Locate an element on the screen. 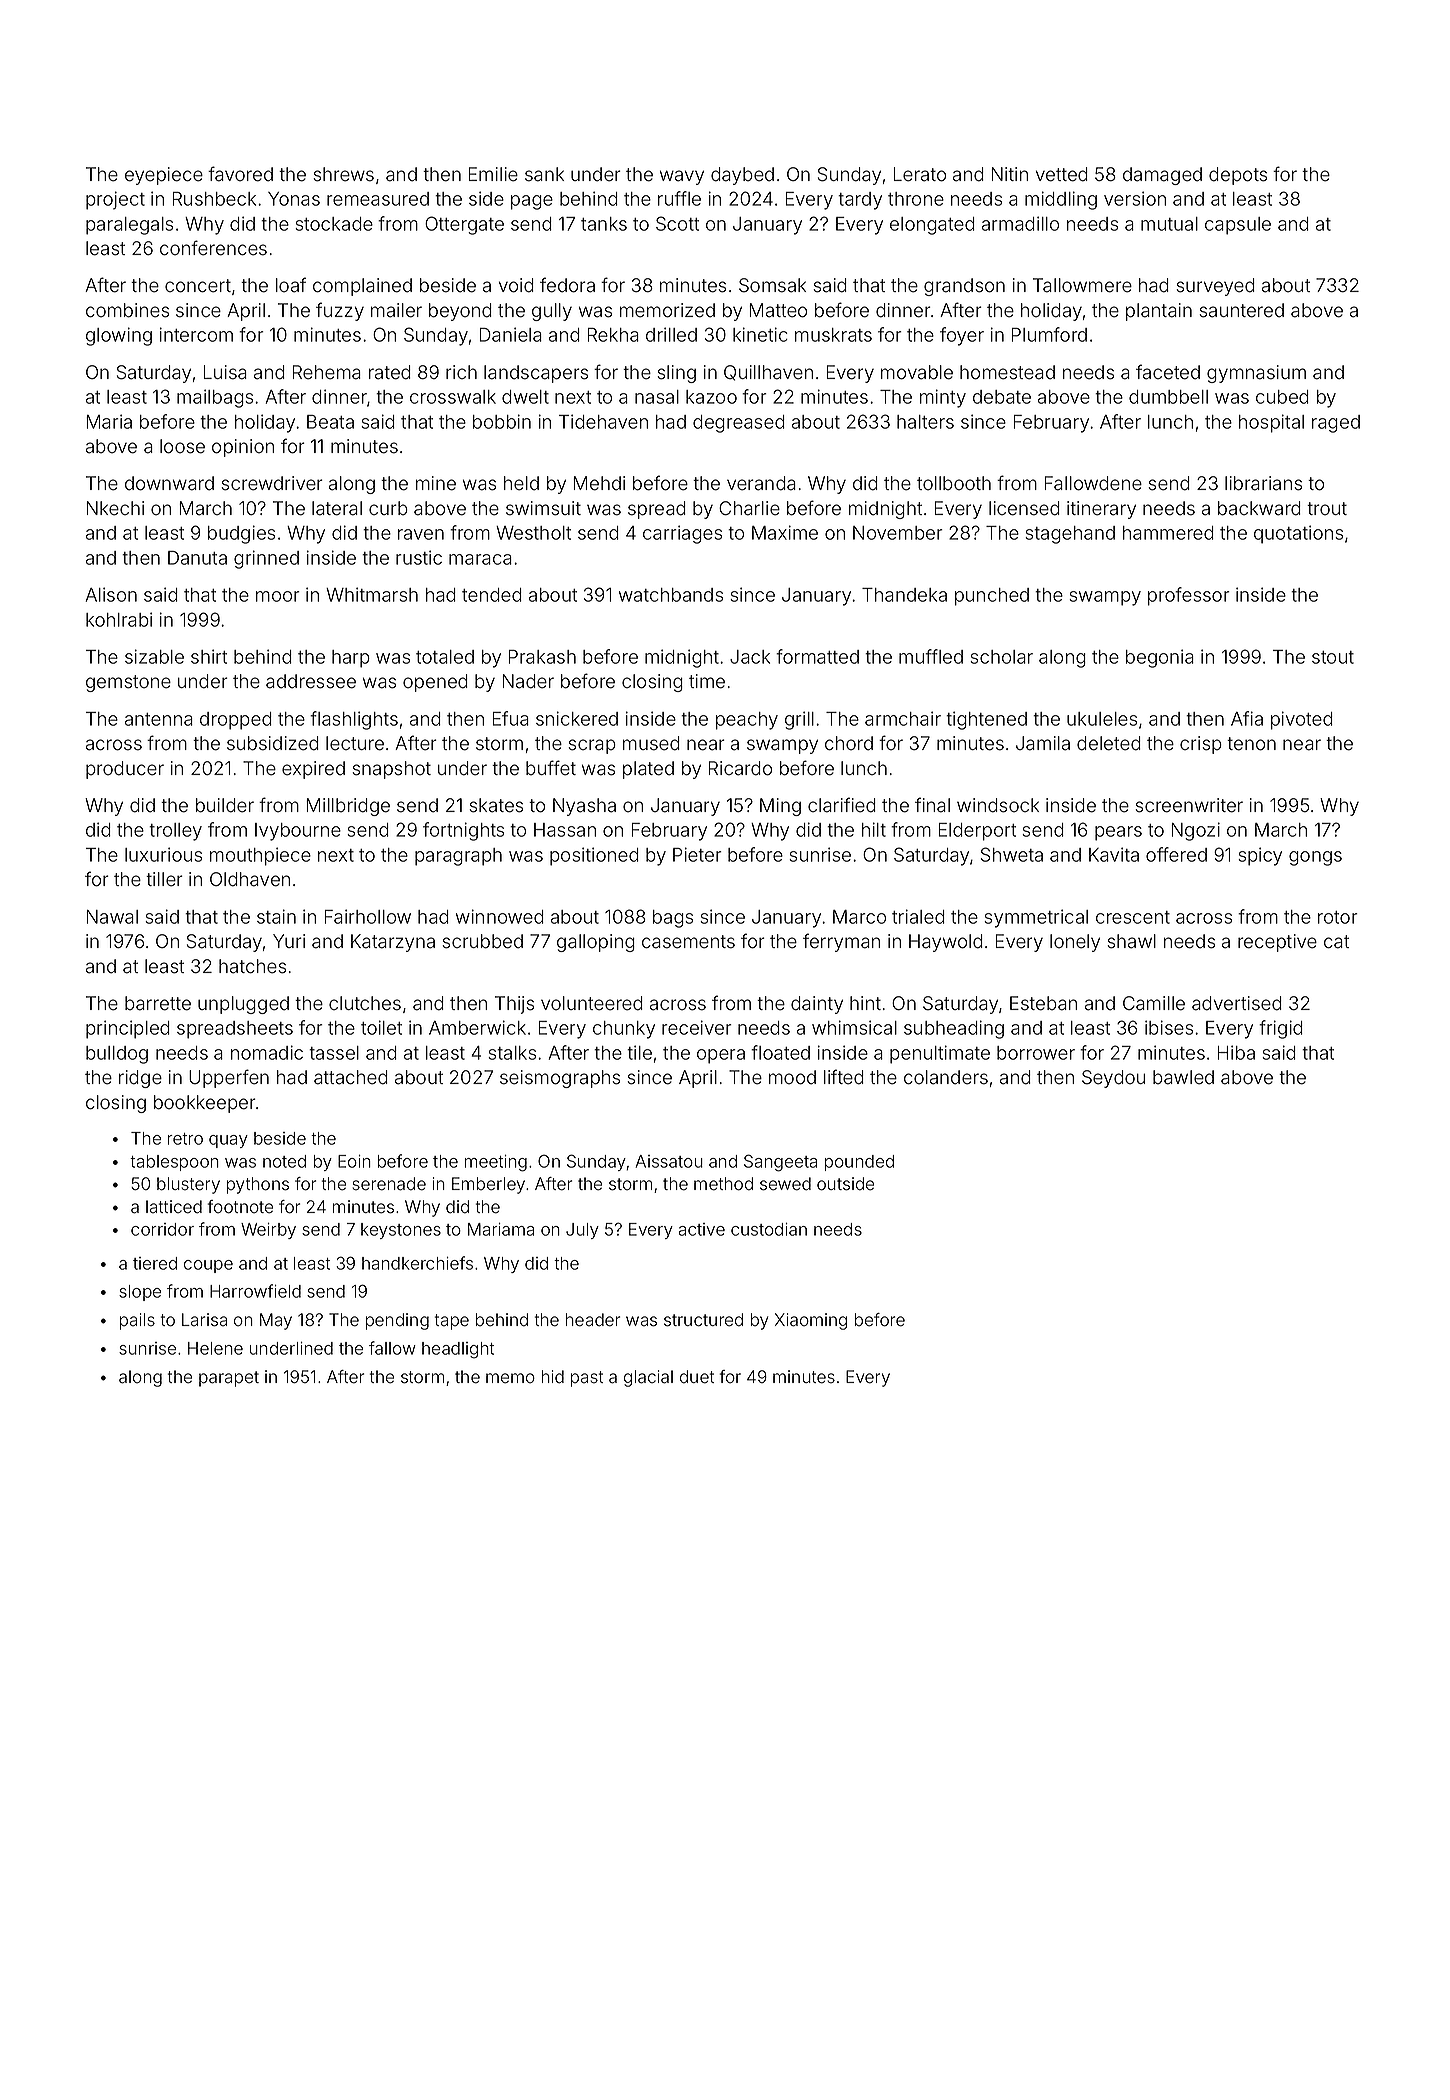 This screenshot has height=2100, width=1450. tenon is located at coordinates (1251, 744).
